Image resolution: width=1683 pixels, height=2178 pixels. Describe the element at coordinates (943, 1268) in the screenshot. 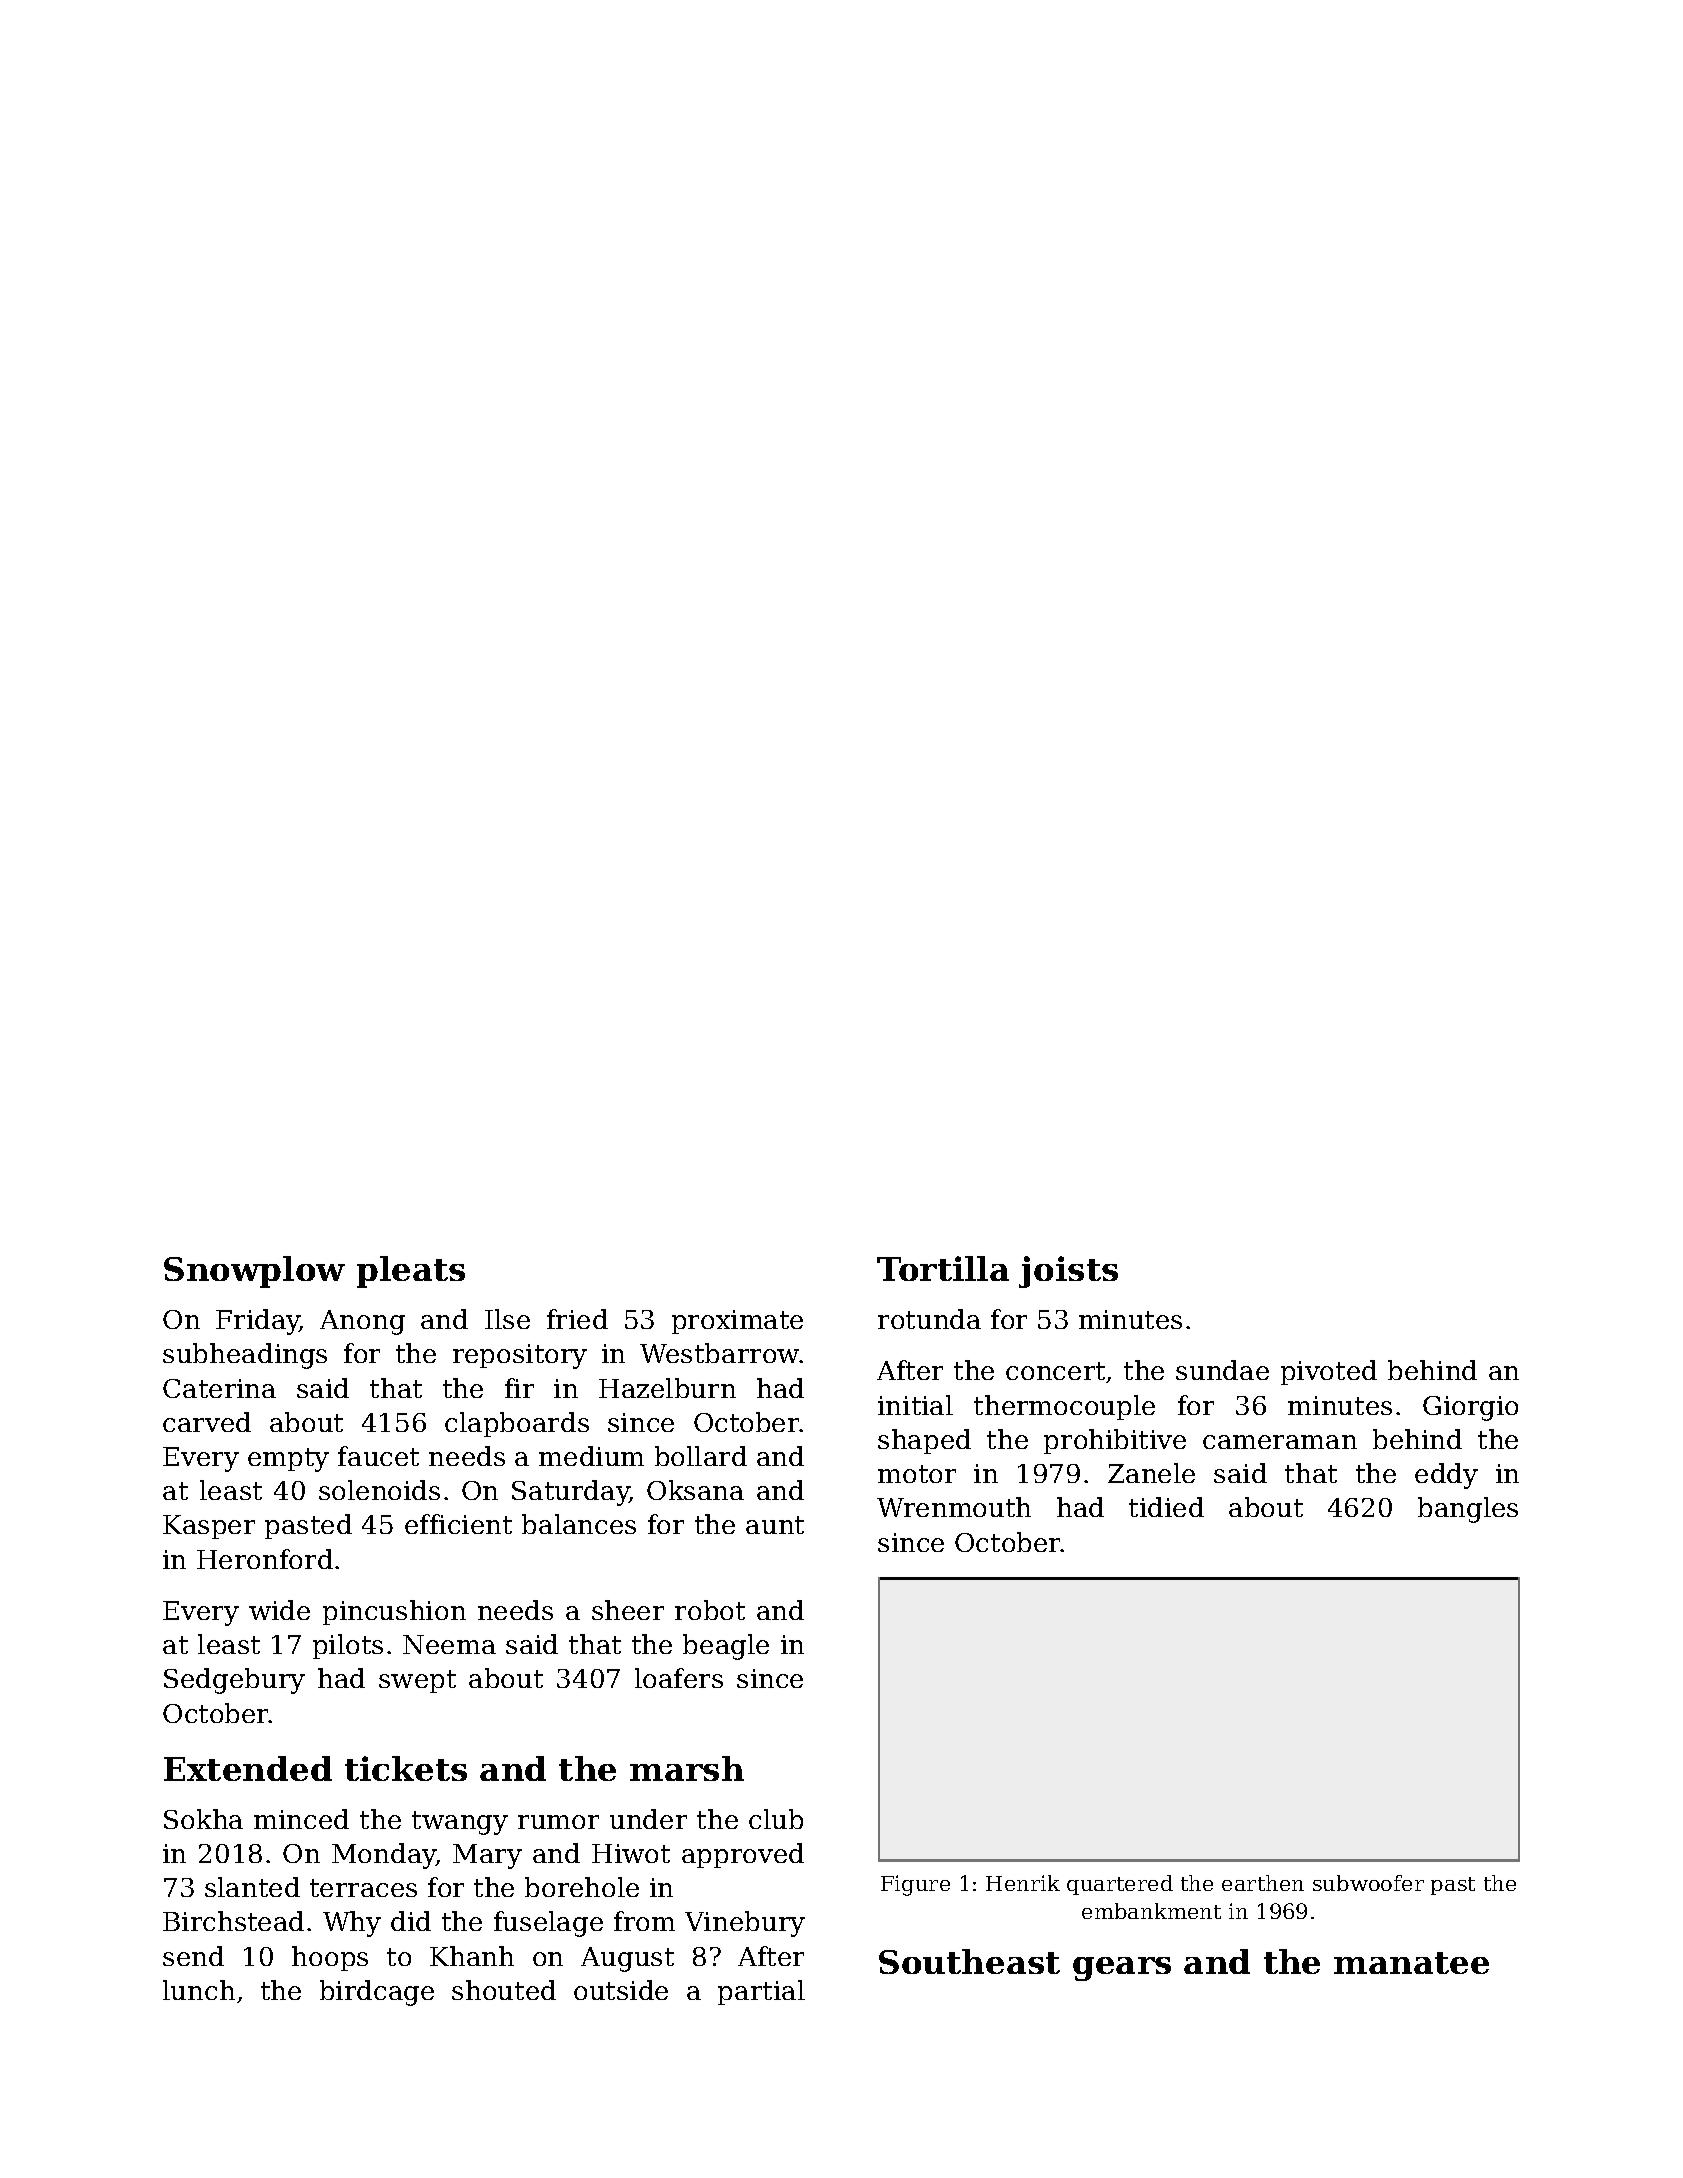

I see `Tortilla` at that location.
